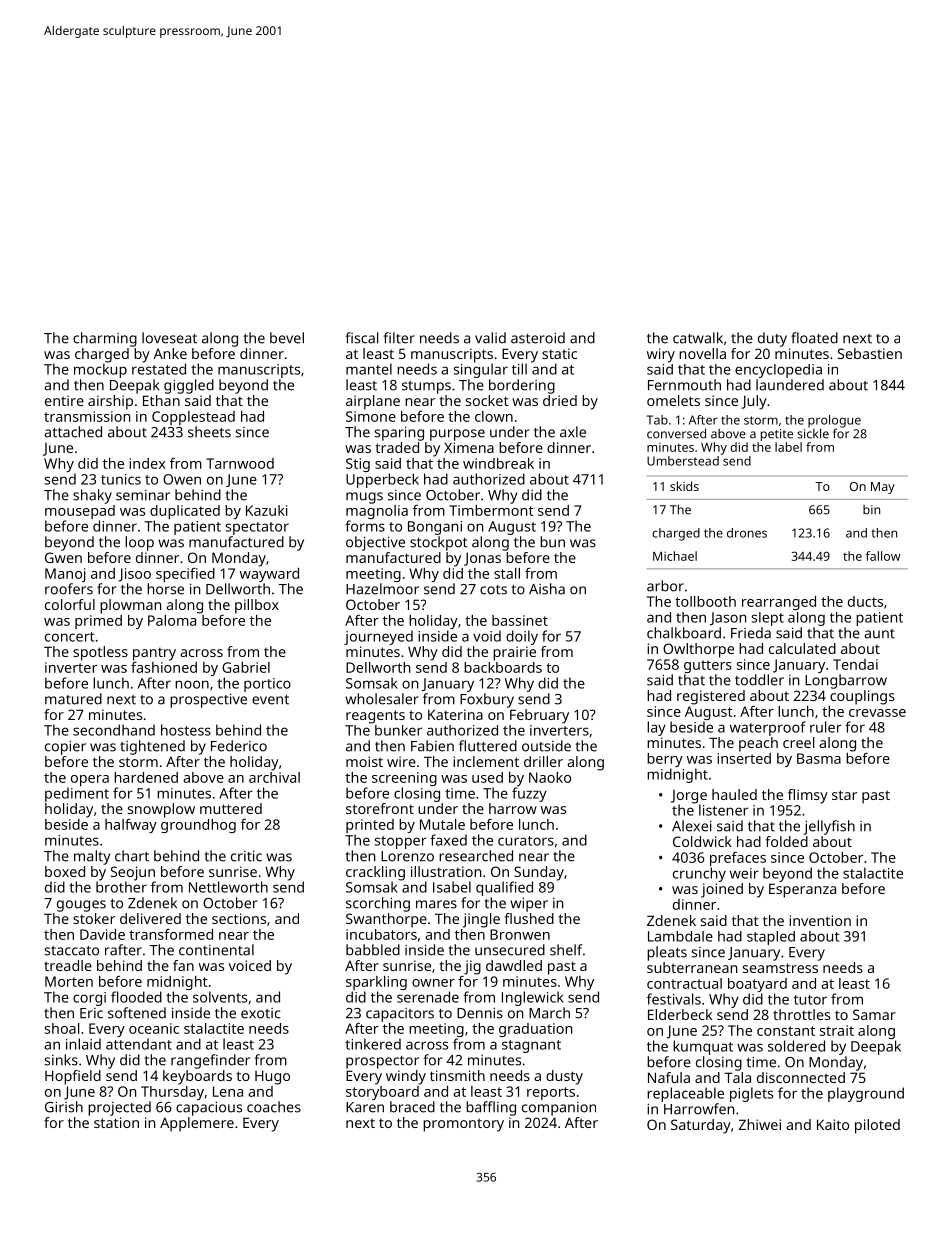 The height and width of the page is (1233, 952). What do you see at coordinates (564, 1077) in the page?
I see `dusty` at bounding box center [564, 1077].
